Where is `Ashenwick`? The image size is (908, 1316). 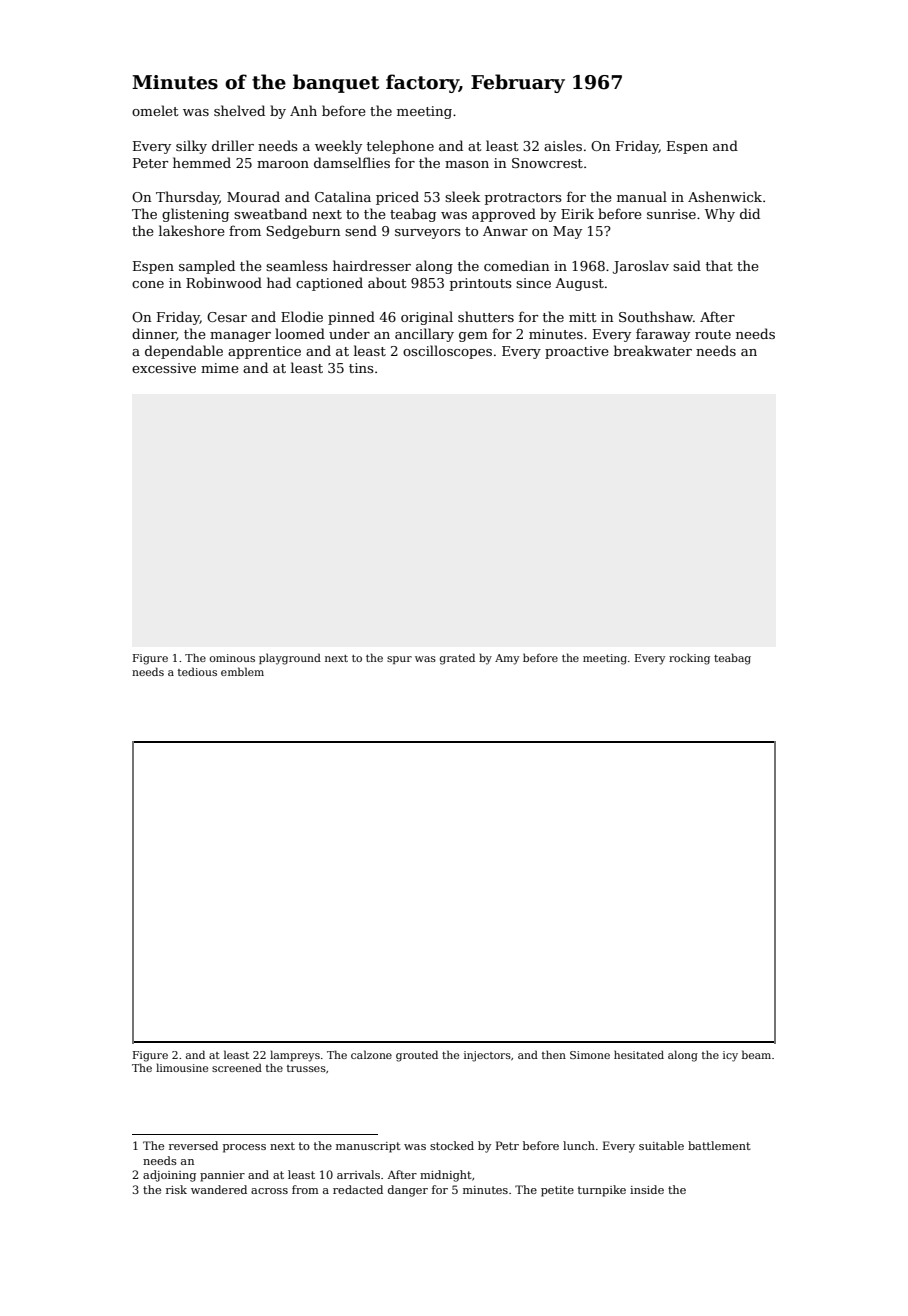
Ashenwick is located at coordinates (725, 196).
